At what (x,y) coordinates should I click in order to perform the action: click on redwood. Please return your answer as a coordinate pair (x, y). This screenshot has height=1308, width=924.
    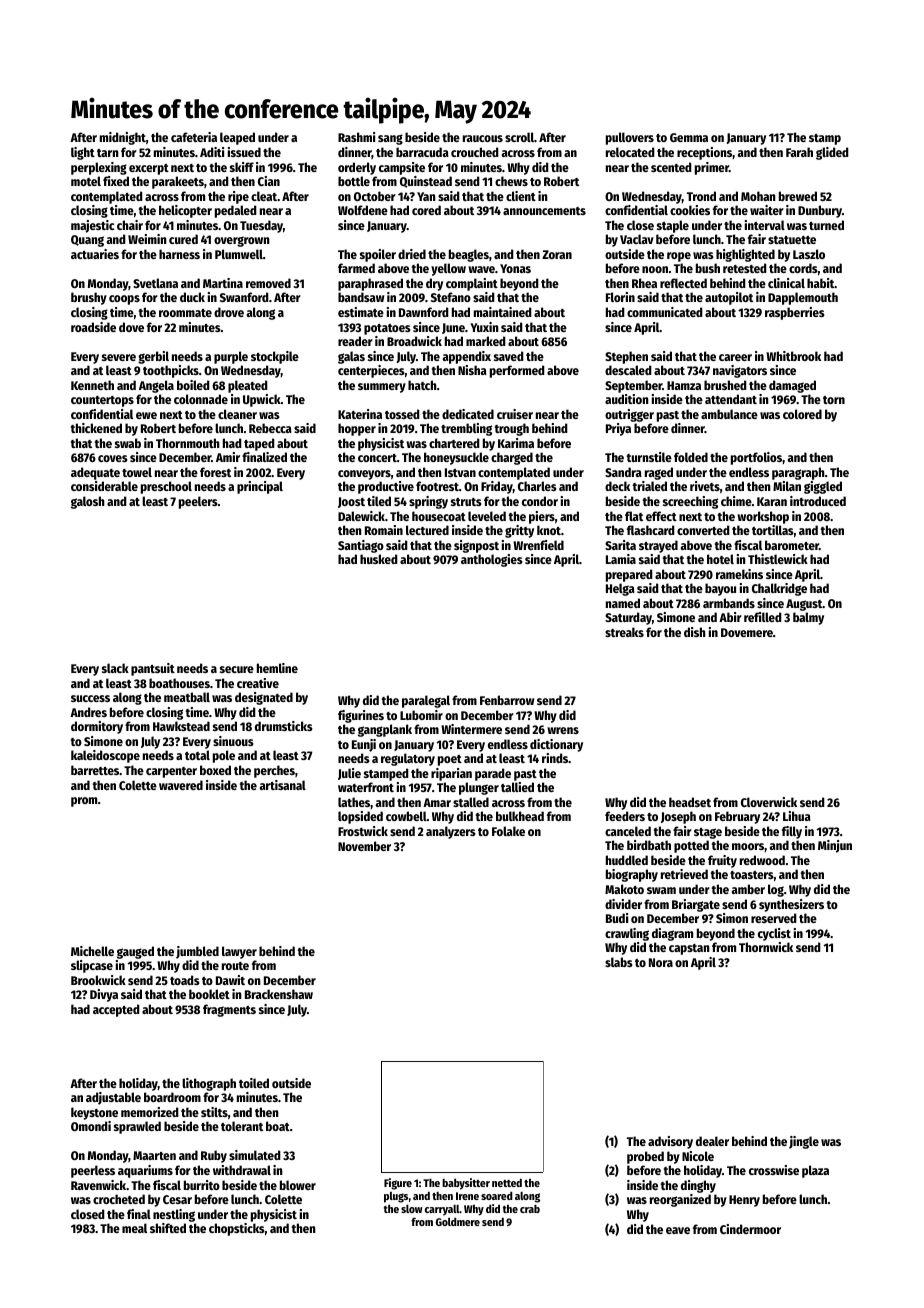
    Looking at the image, I should click on (762, 860).
